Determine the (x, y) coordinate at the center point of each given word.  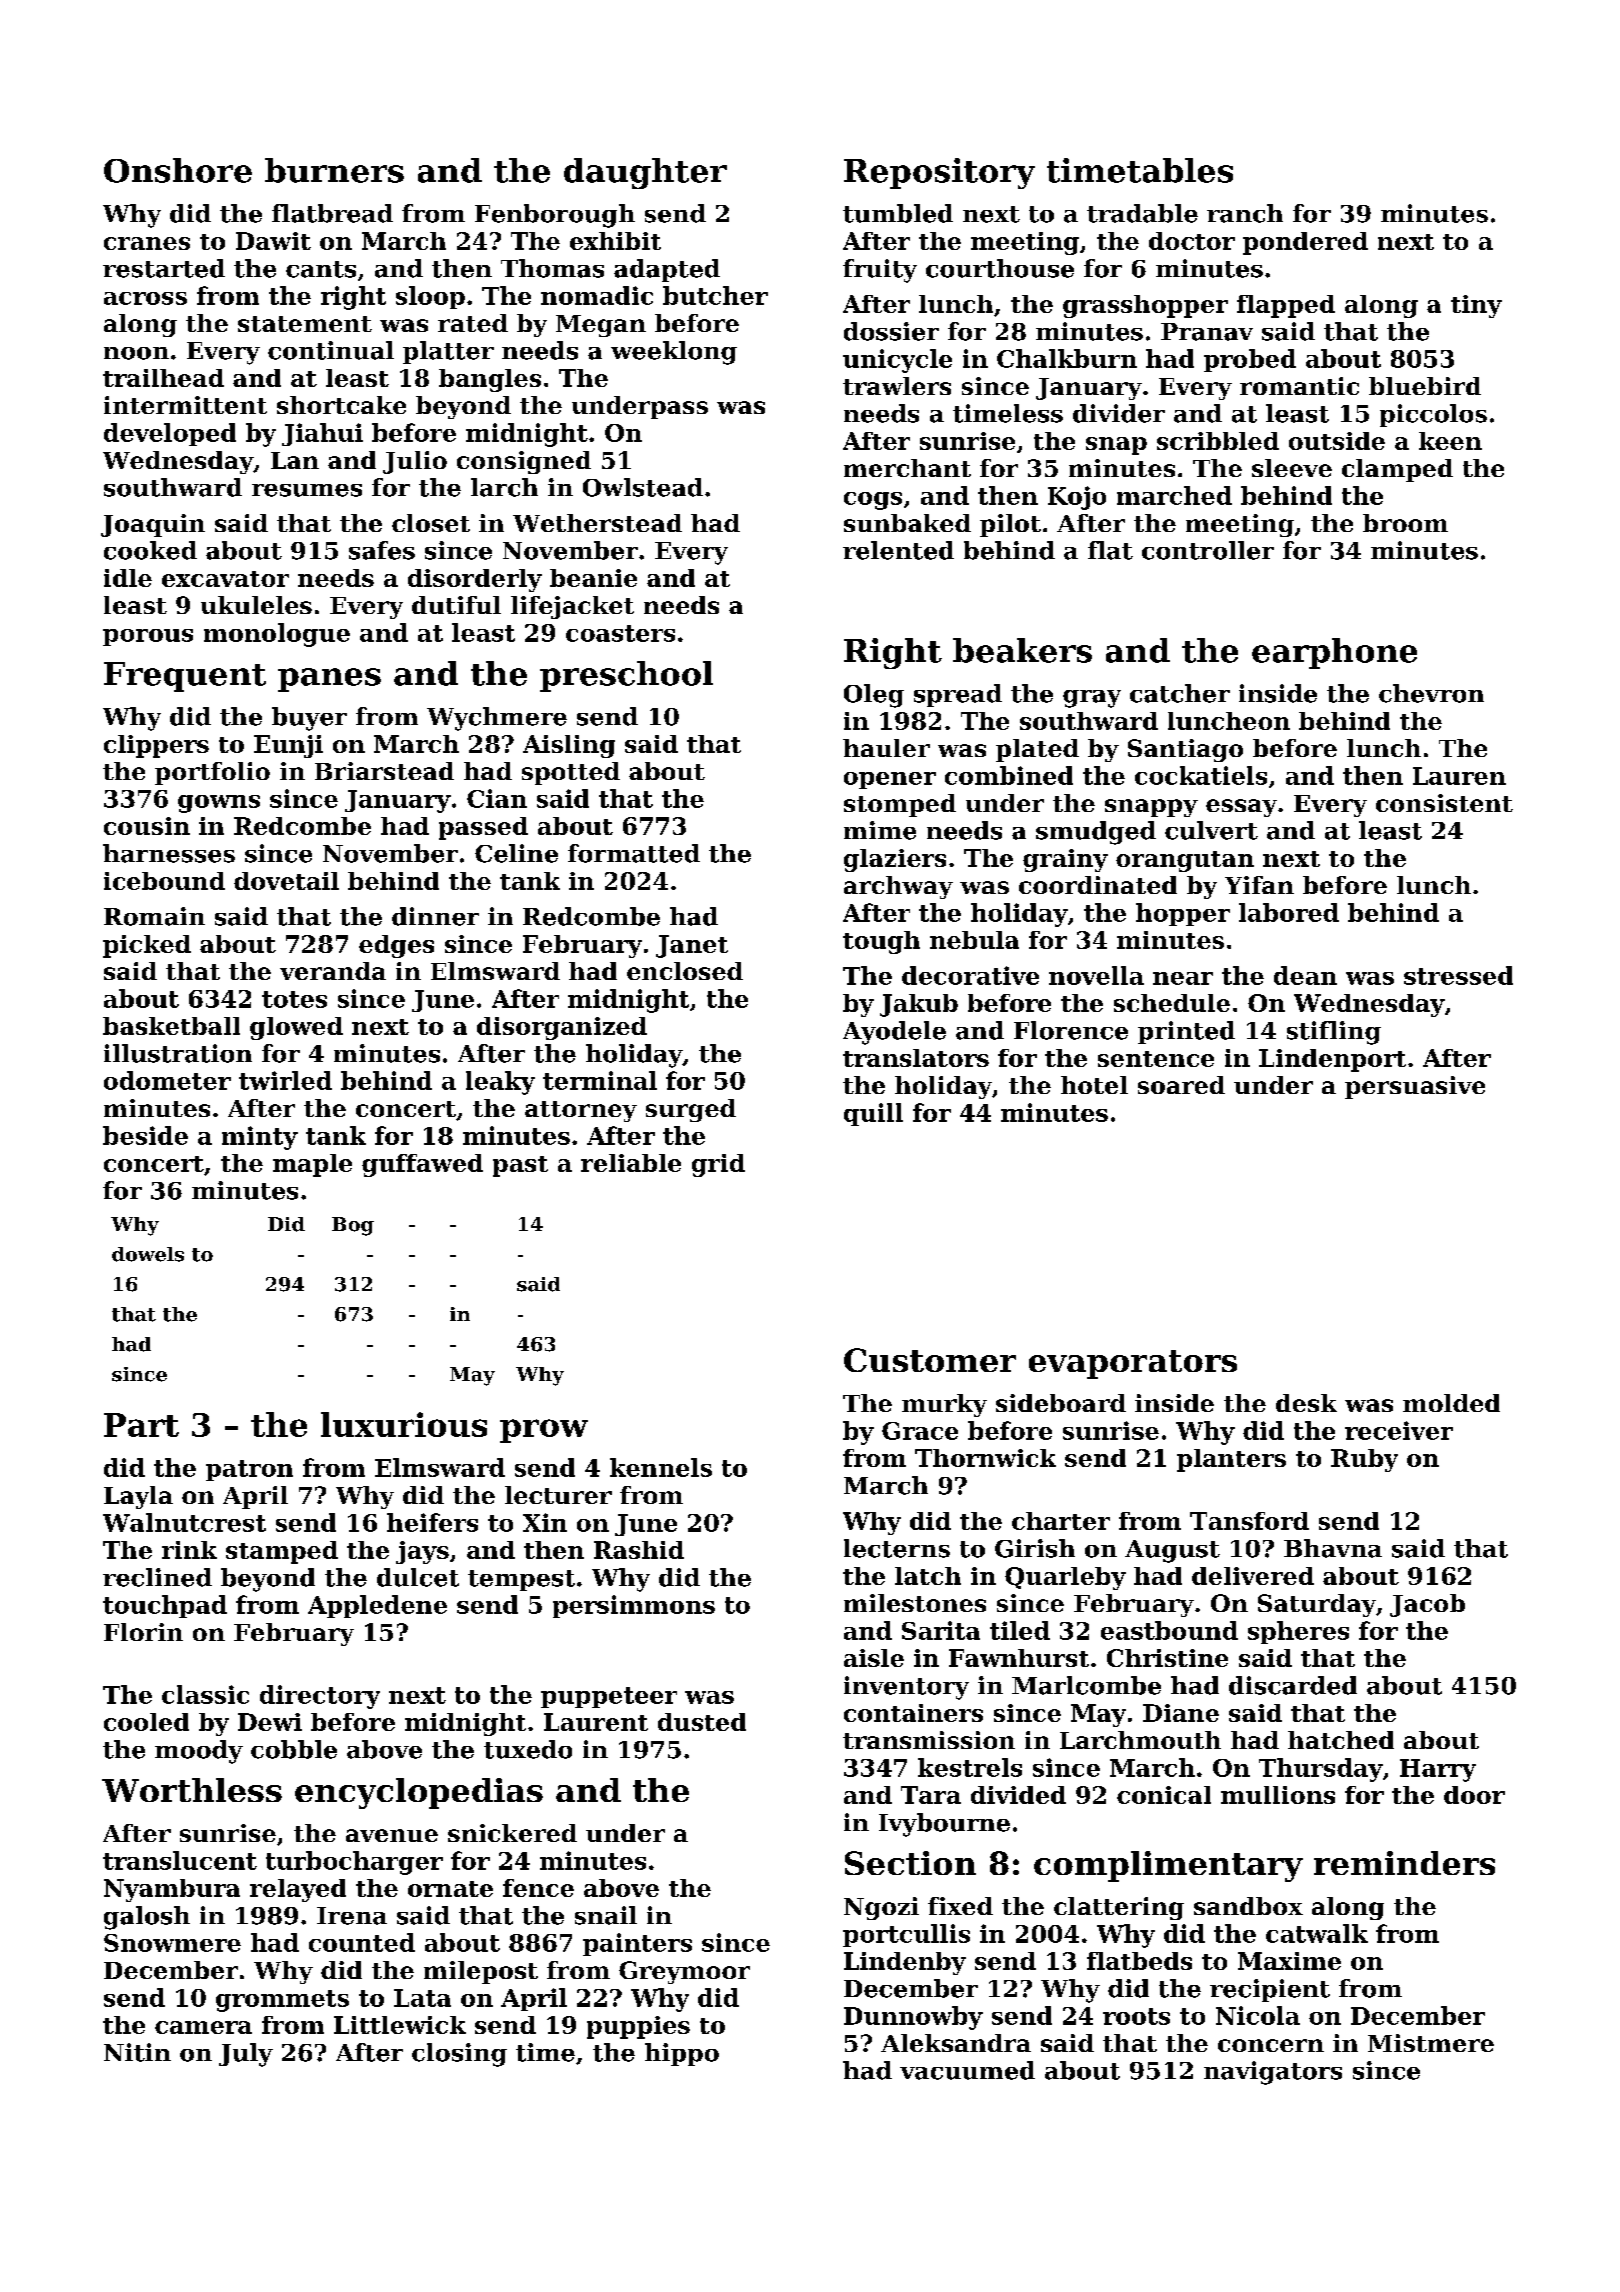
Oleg (874, 696)
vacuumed (967, 2070)
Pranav (1207, 332)
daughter (645, 173)
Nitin (137, 2052)
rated (473, 323)
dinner (435, 916)
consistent (1444, 803)
